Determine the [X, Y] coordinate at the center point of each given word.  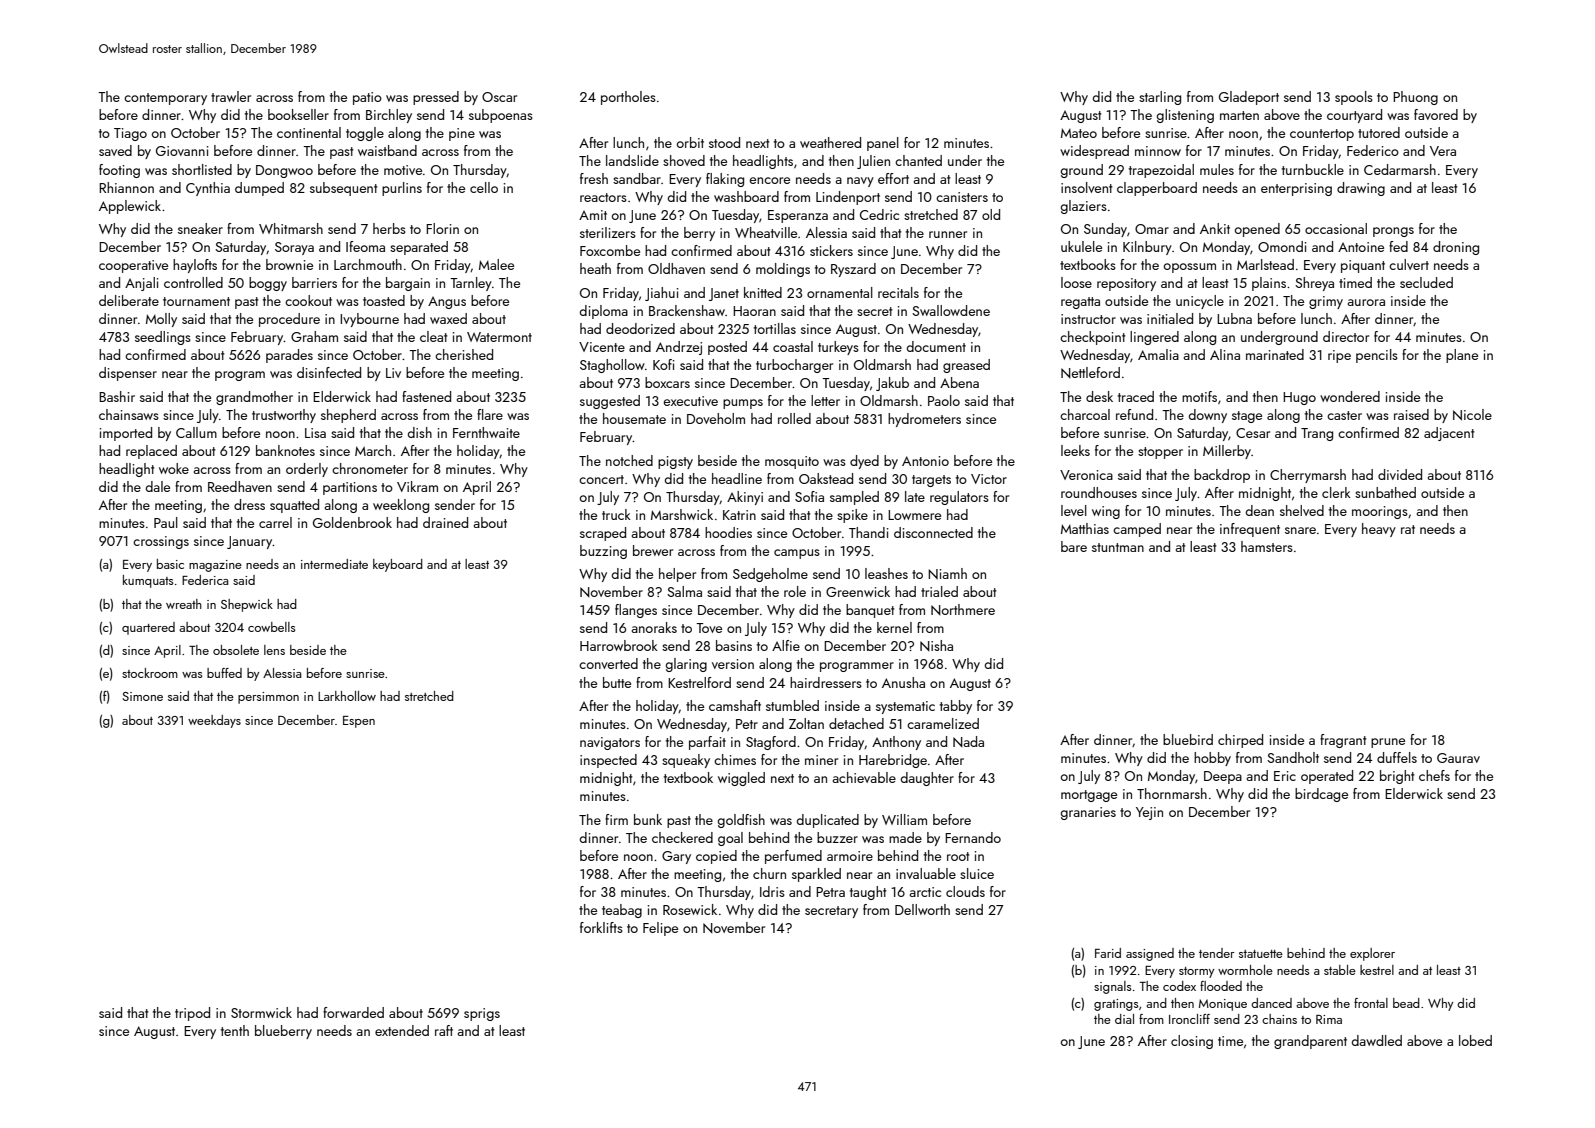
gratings [1116, 1005]
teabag [622, 911]
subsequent [344, 189]
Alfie [786, 645]
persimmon [268, 698]
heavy [1379, 530]
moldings [783, 270]
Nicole [1472, 415]
